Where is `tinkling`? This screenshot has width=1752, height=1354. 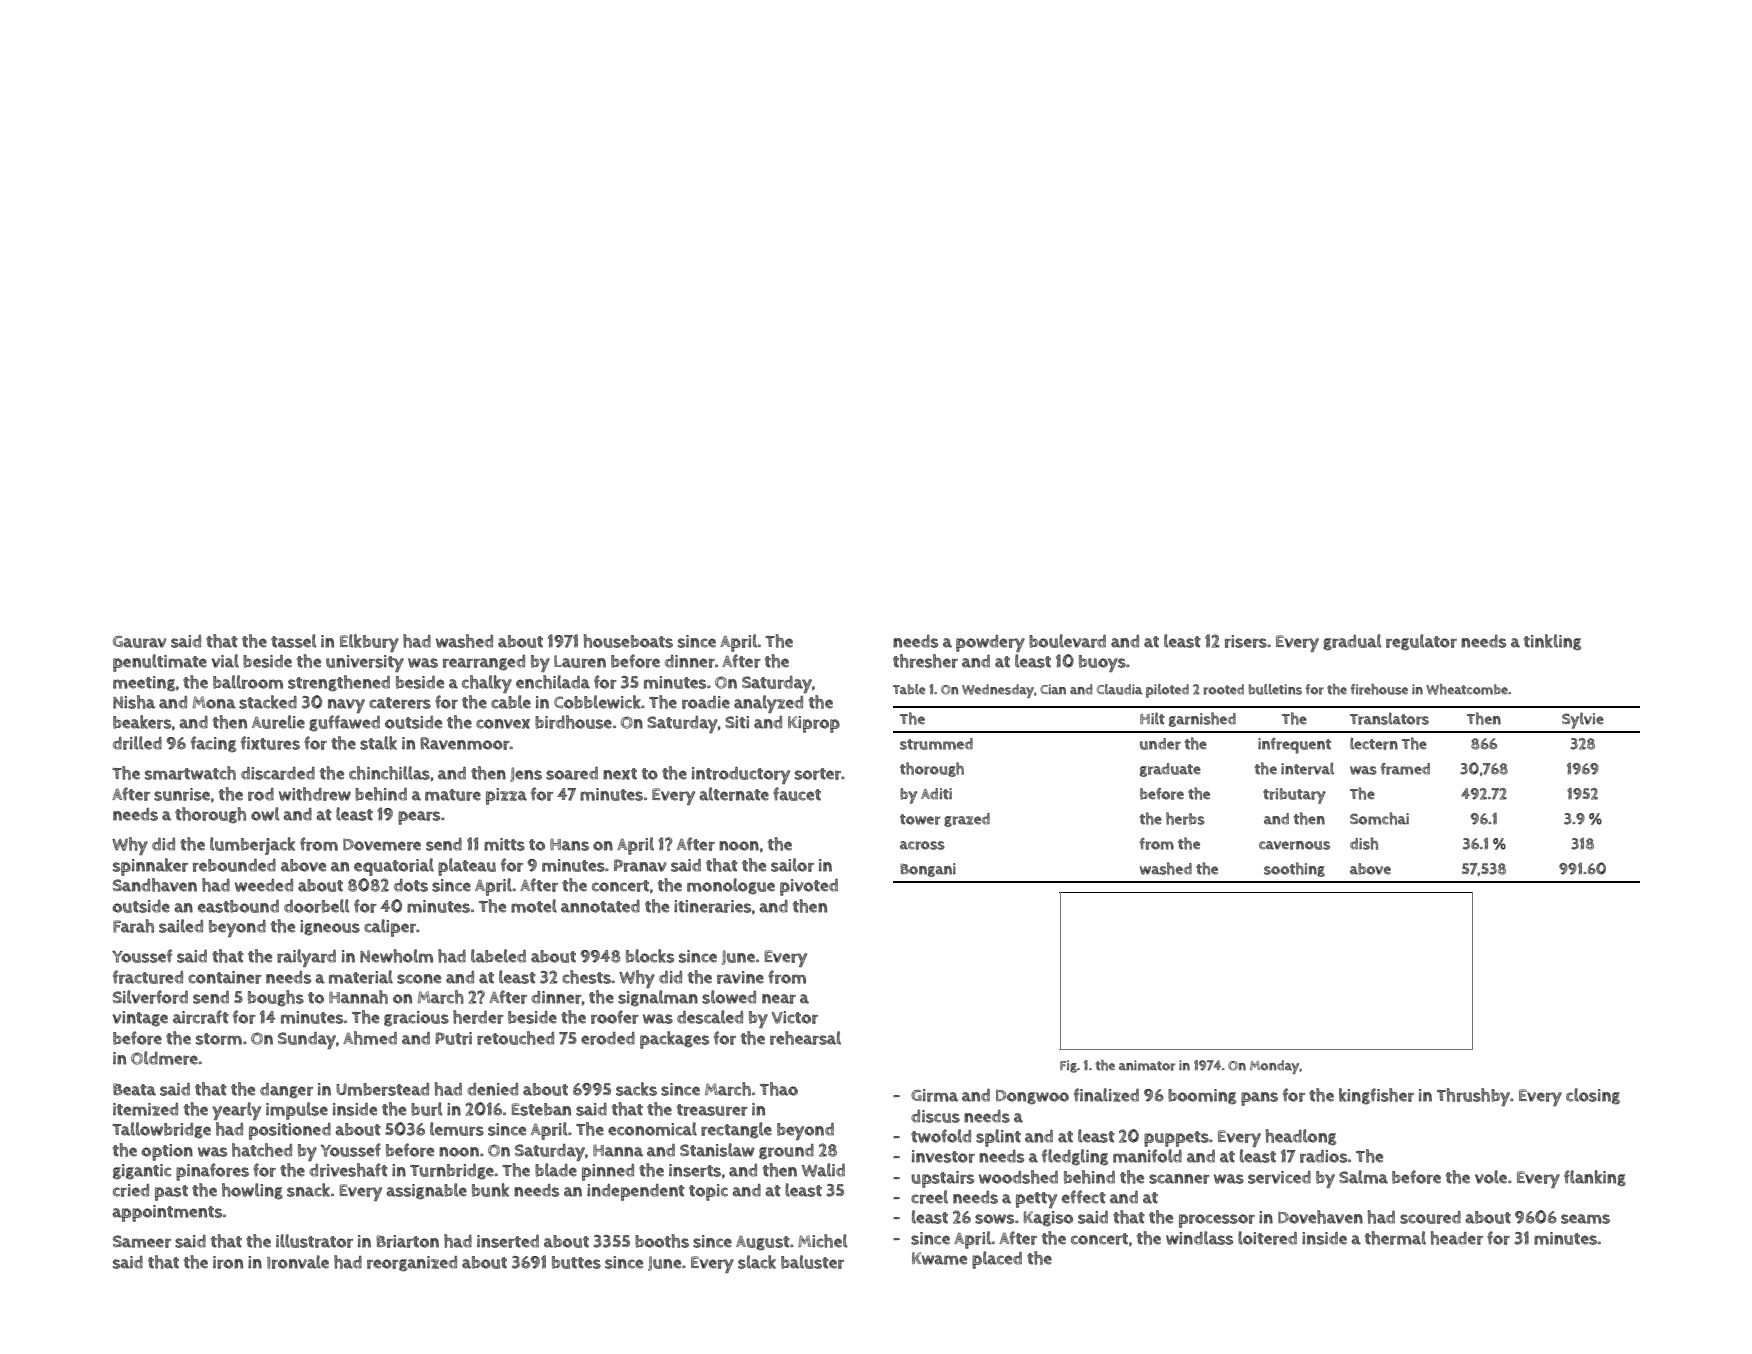
tinkling is located at coordinates (1552, 642).
